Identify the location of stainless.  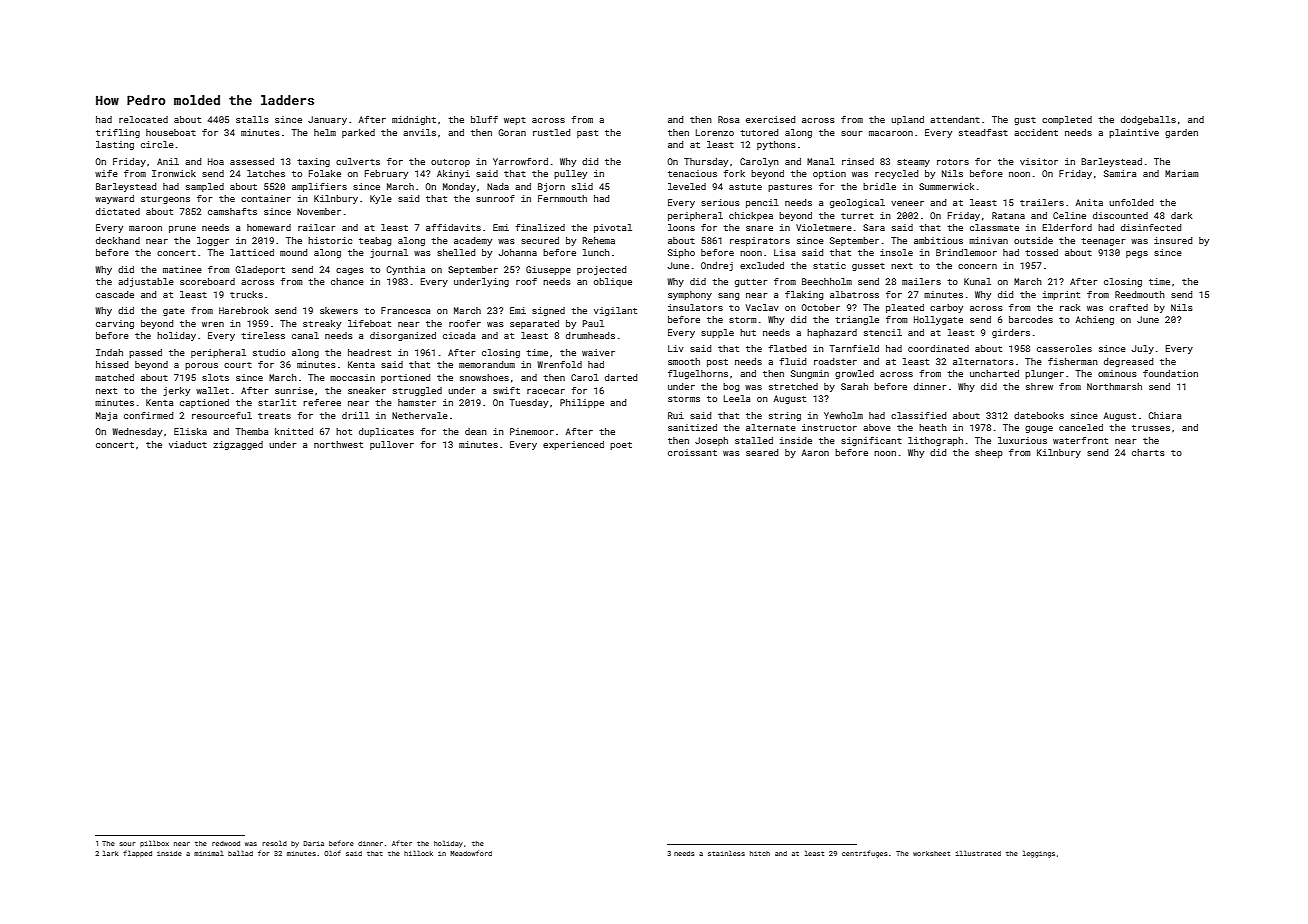
(726, 853).
